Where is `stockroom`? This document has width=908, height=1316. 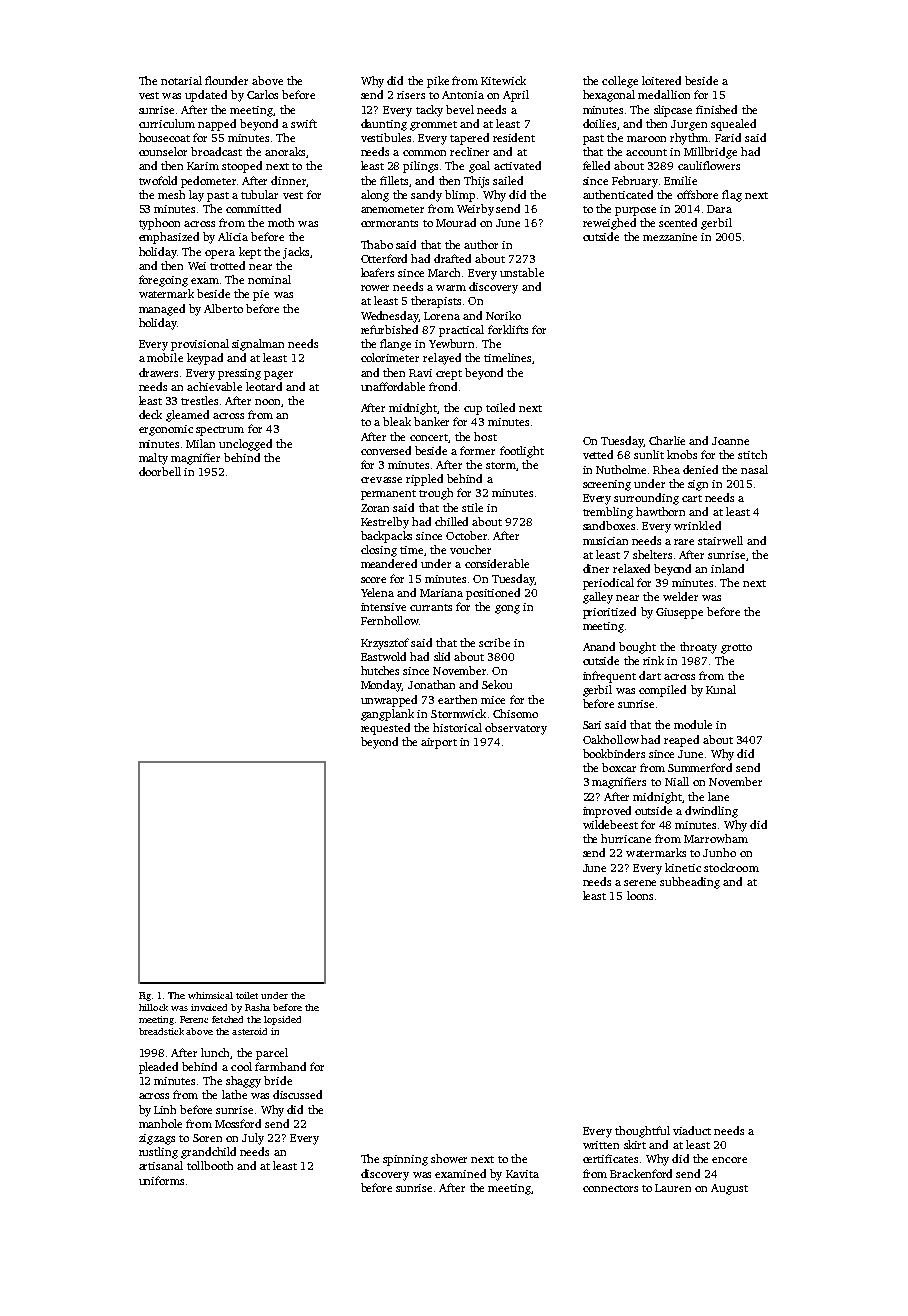
stockroom is located at coordinates (731, 867).
